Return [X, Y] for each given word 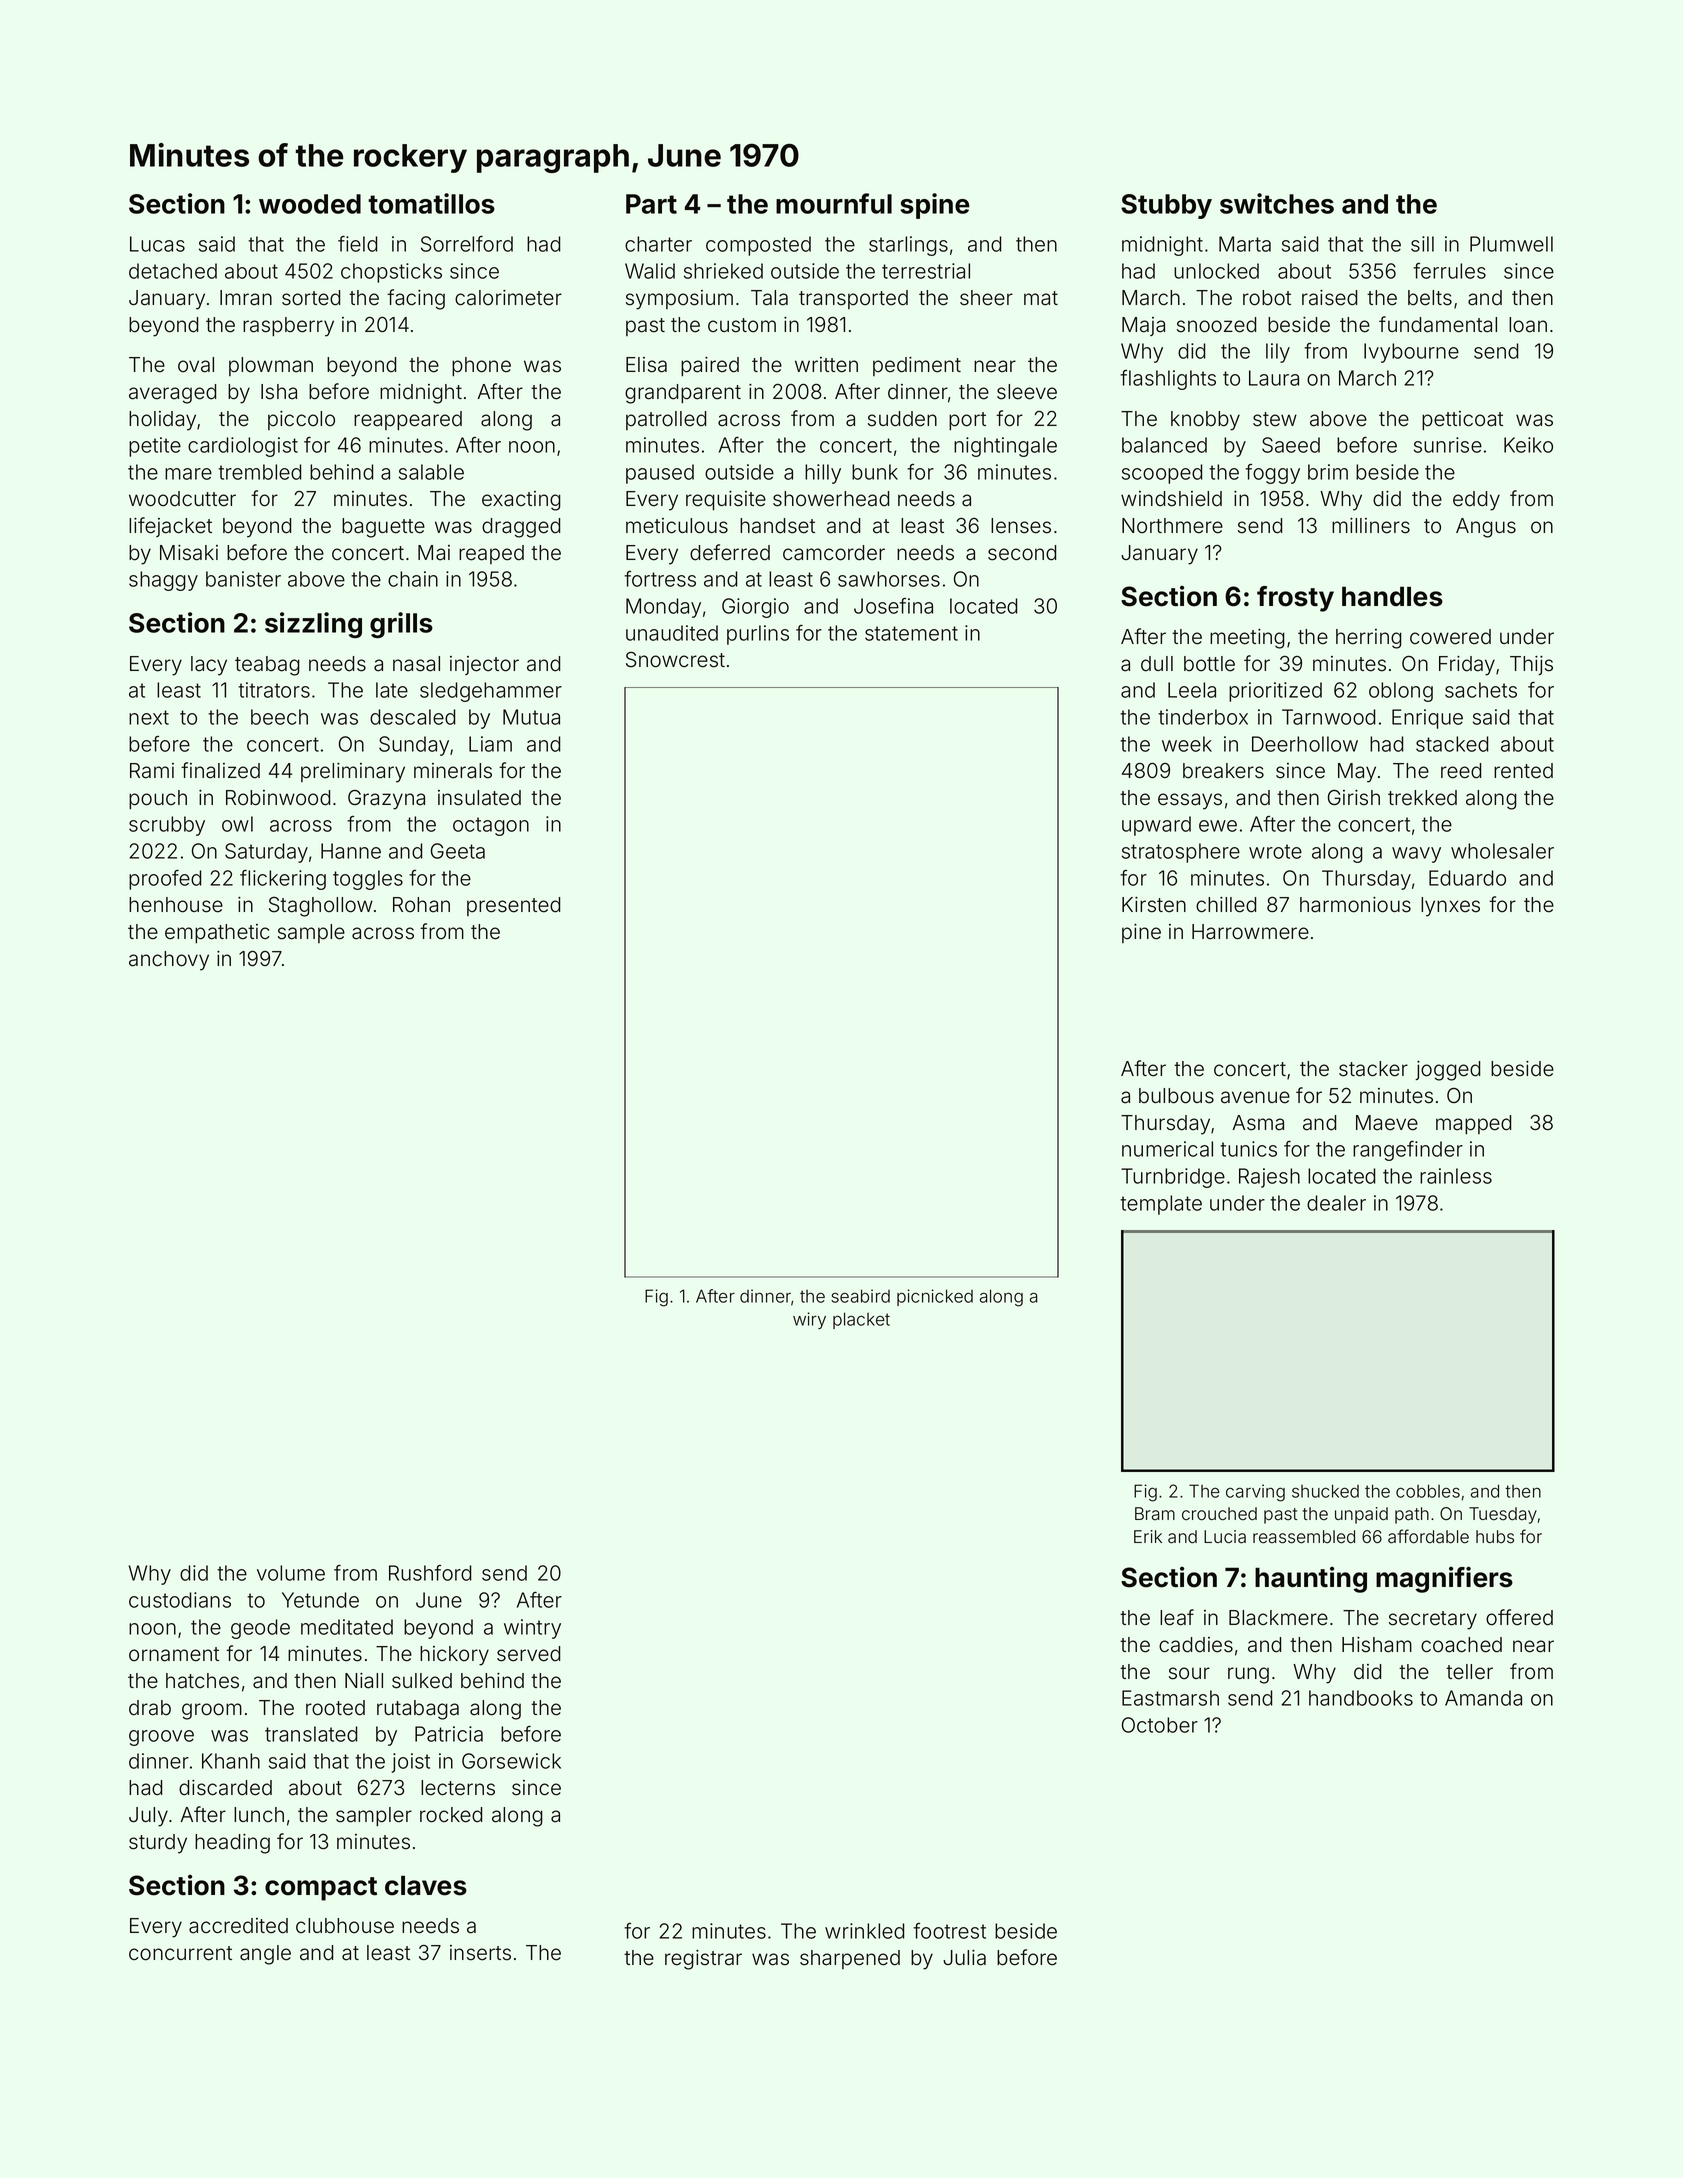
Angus [1486, 528]
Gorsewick [511, 1761]
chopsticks [391, 273]
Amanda [1483, 1698]
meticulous [677, 526]
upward [1156, 826]
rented [1523, 771]
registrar [703, 1960]
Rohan [421, 905]
